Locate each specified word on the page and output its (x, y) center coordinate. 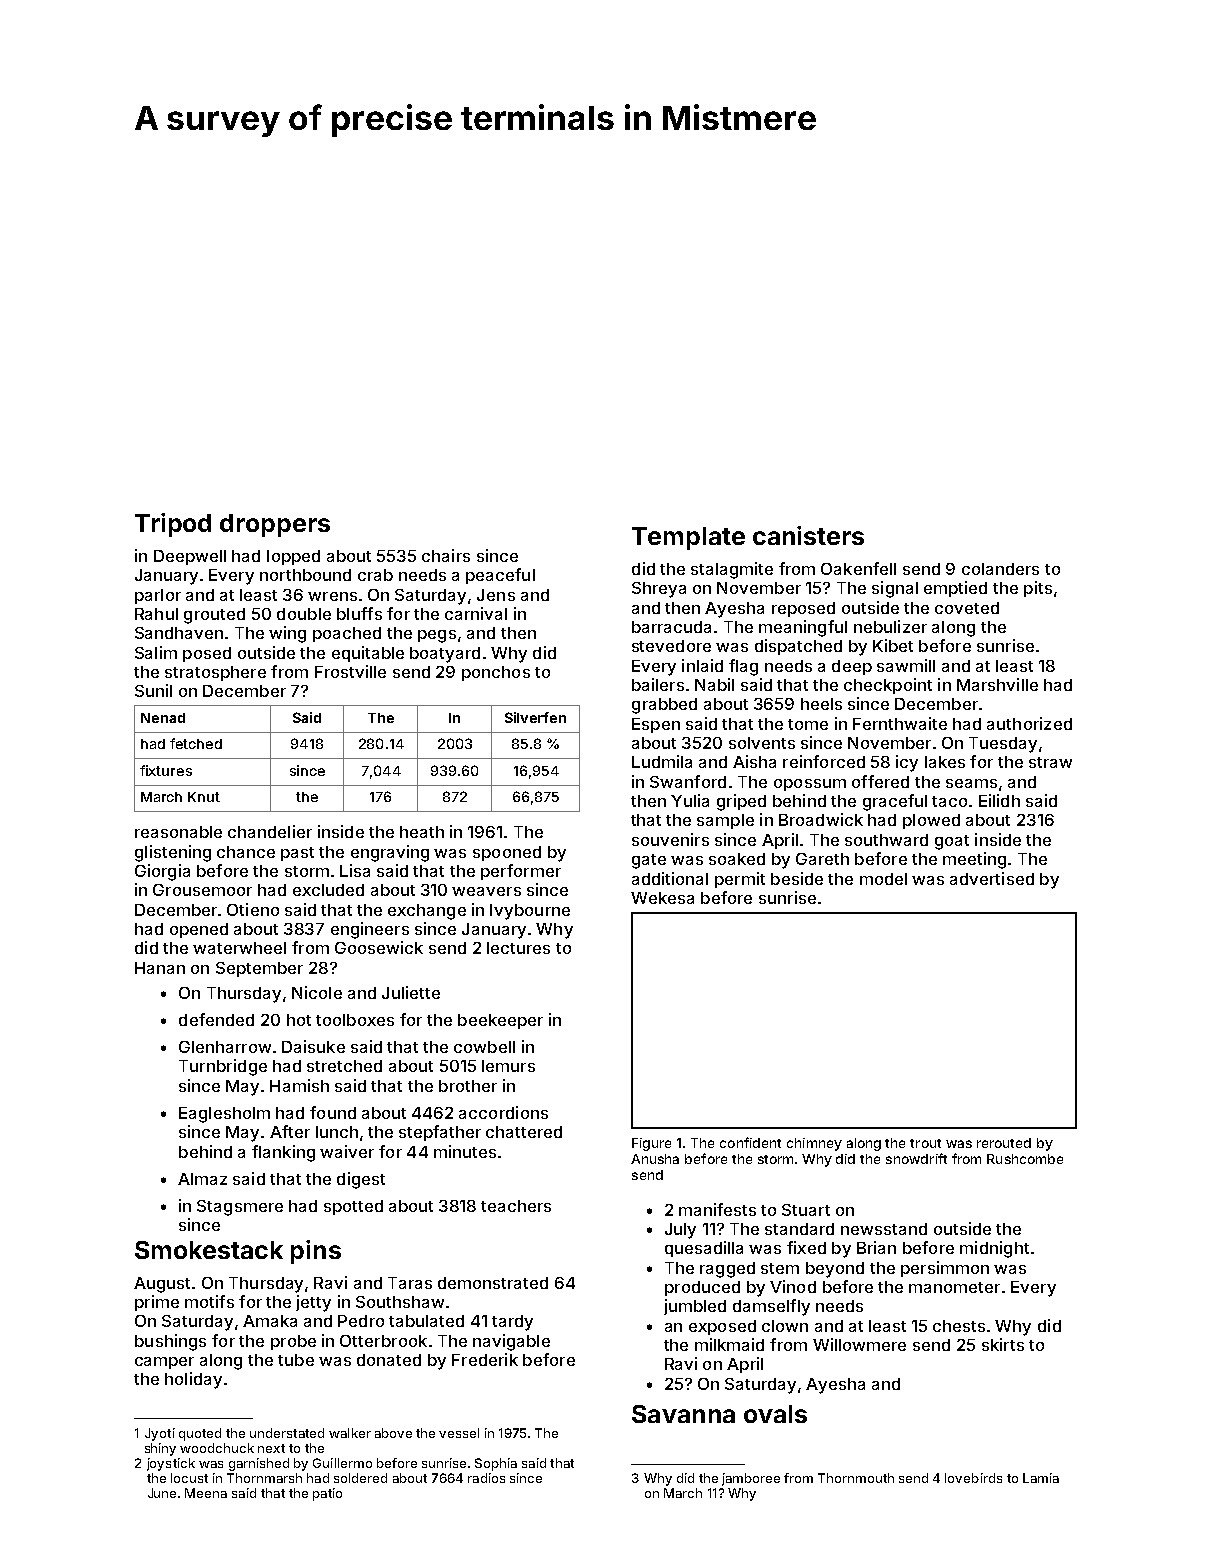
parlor (158, 596)
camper (164, 1363)
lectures (518, 948)
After (290, 1131)
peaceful (500, 576)
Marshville (997, 684)
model (883, 879)
